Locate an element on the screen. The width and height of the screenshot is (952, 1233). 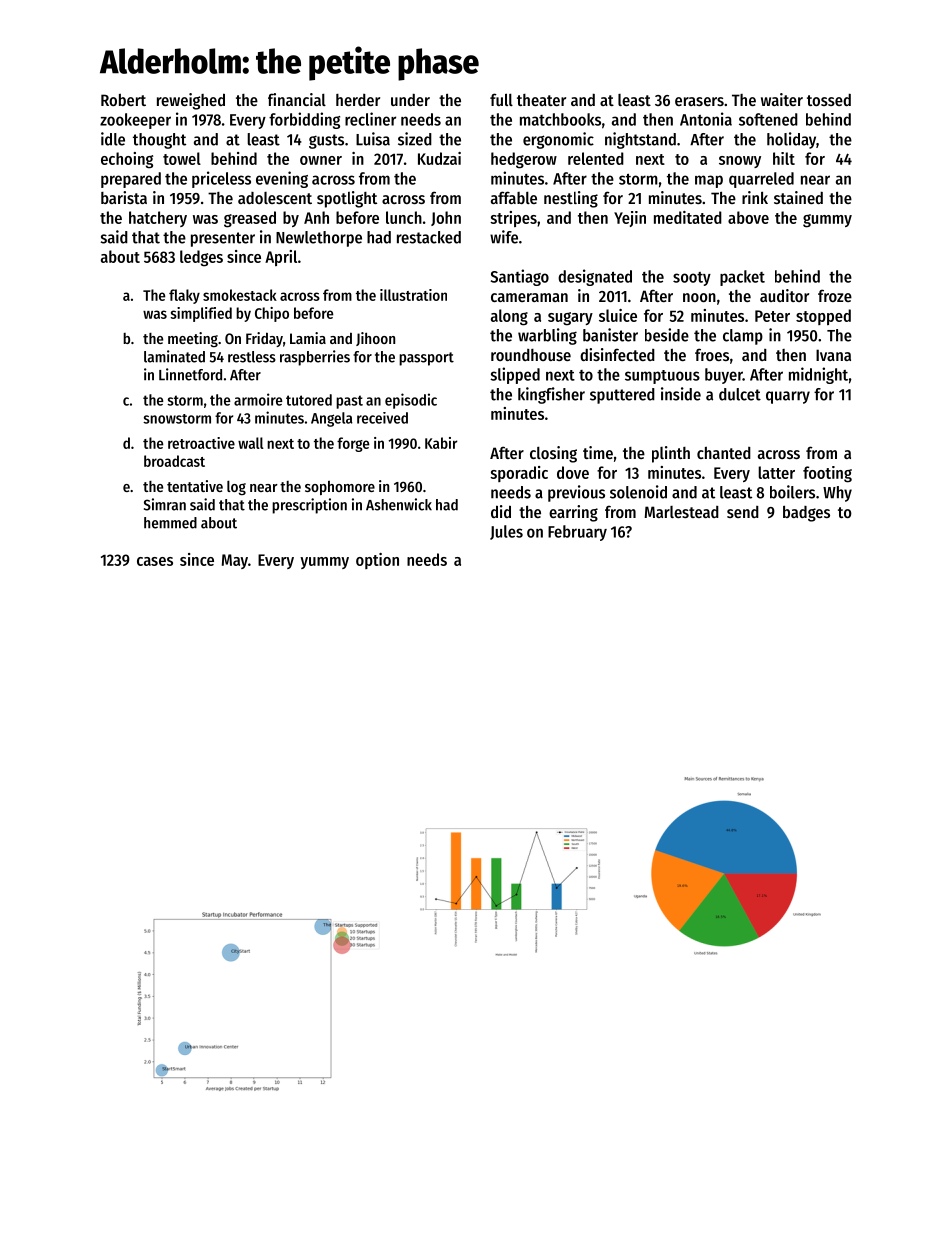
buyer is located at coordinates (724, 376).
